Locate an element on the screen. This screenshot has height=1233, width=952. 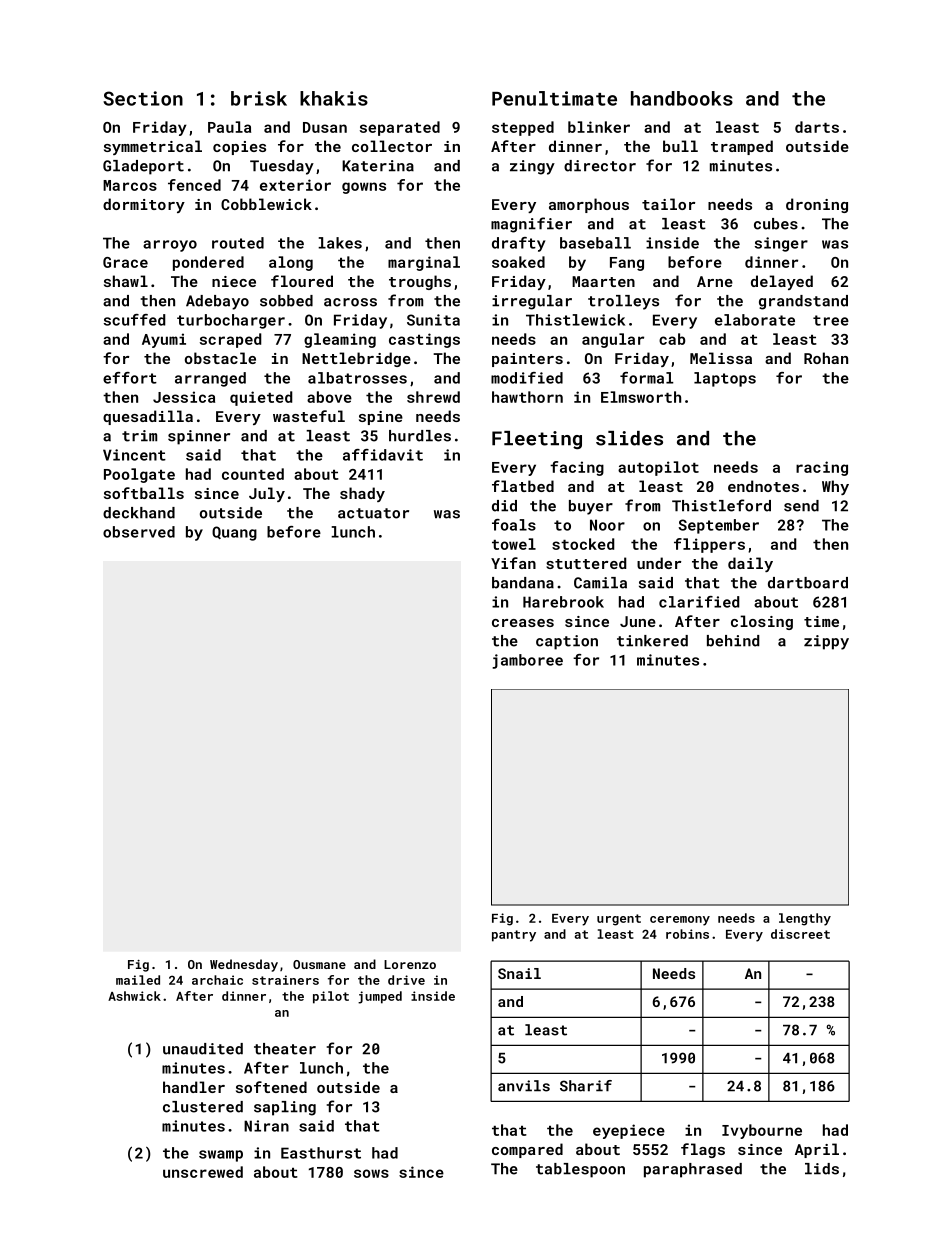
jamboree is located at coordinates (527, 661).
